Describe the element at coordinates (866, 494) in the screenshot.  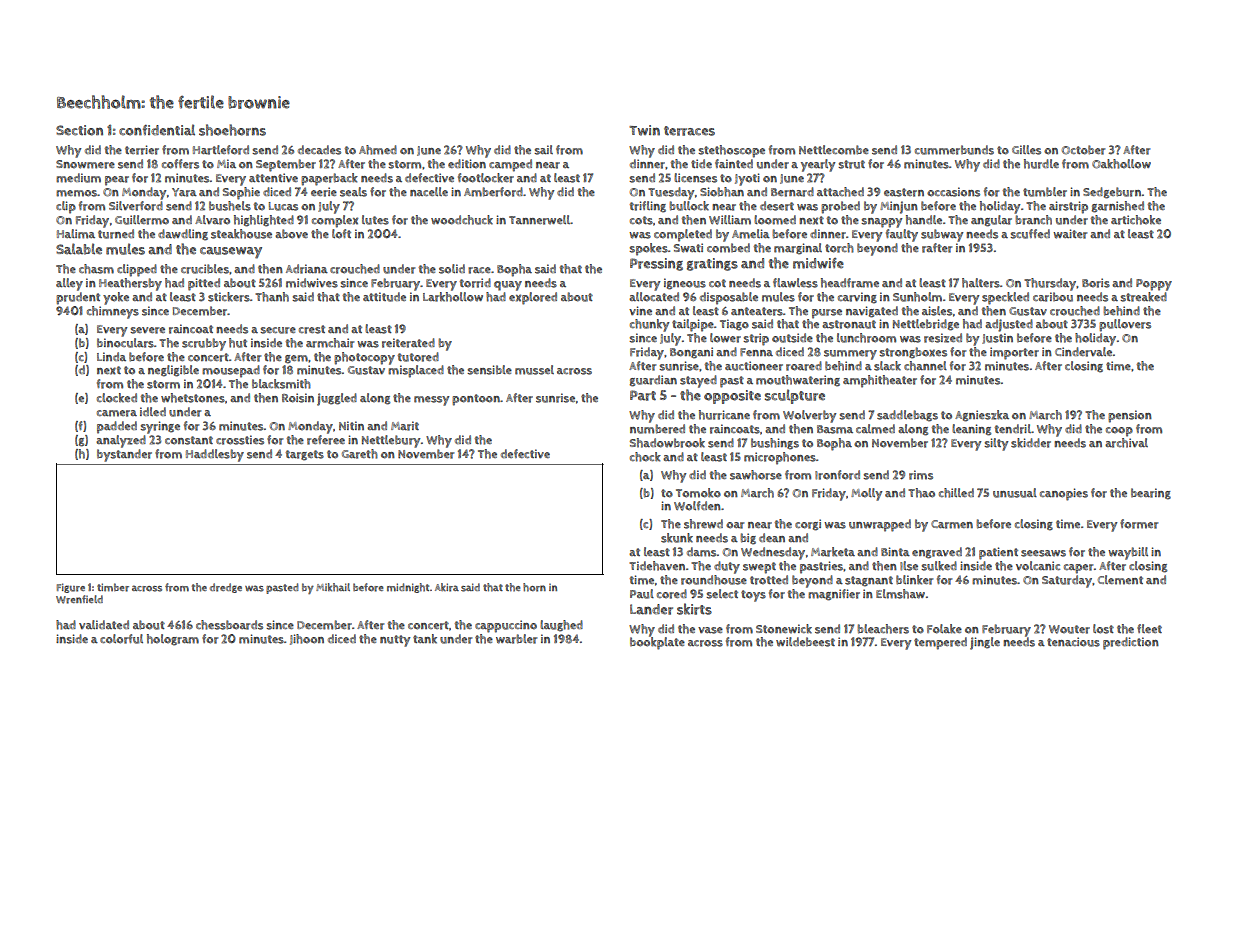
I see `Molly` at that location.
